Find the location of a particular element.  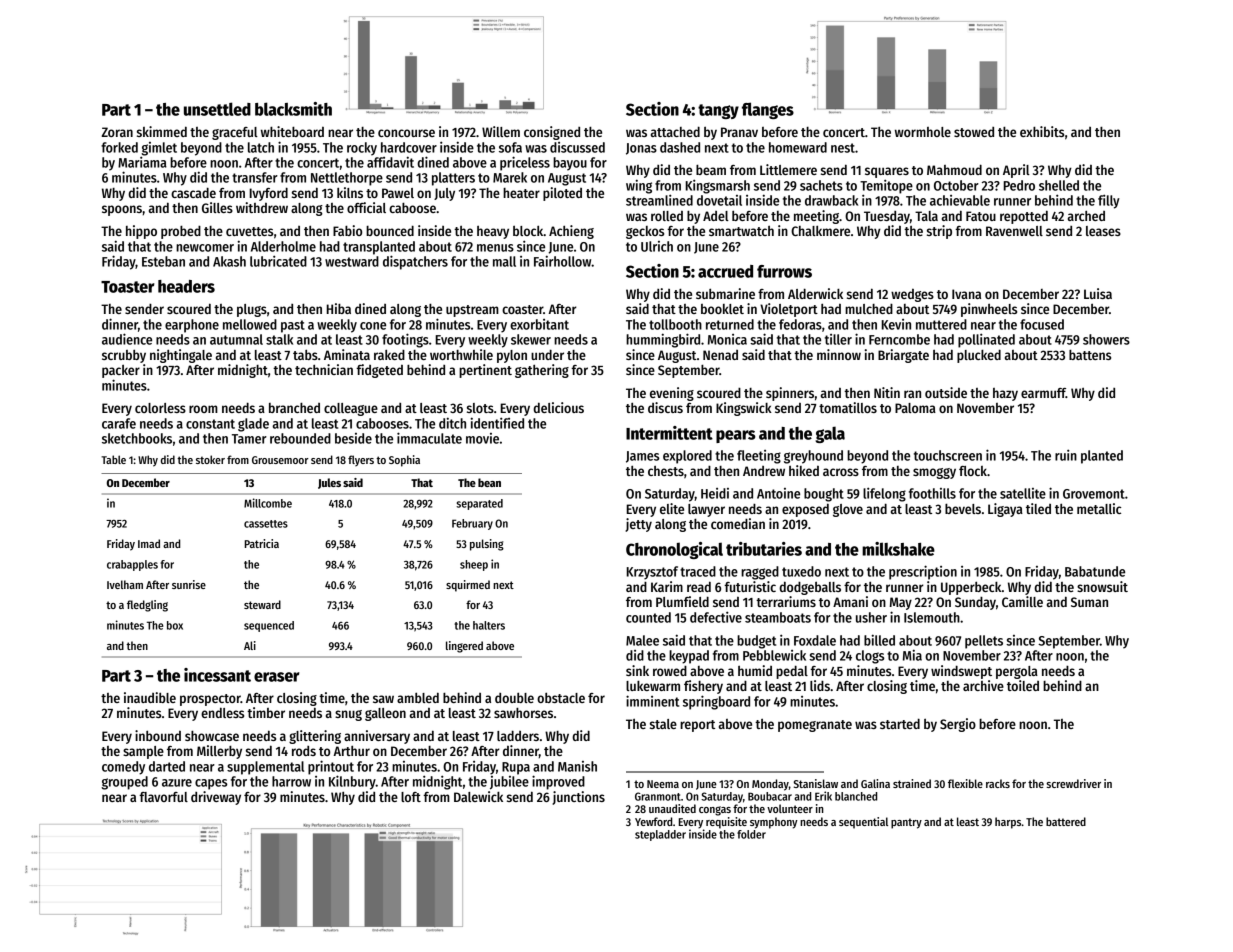

sheep is located at coordinates (474, 565).
